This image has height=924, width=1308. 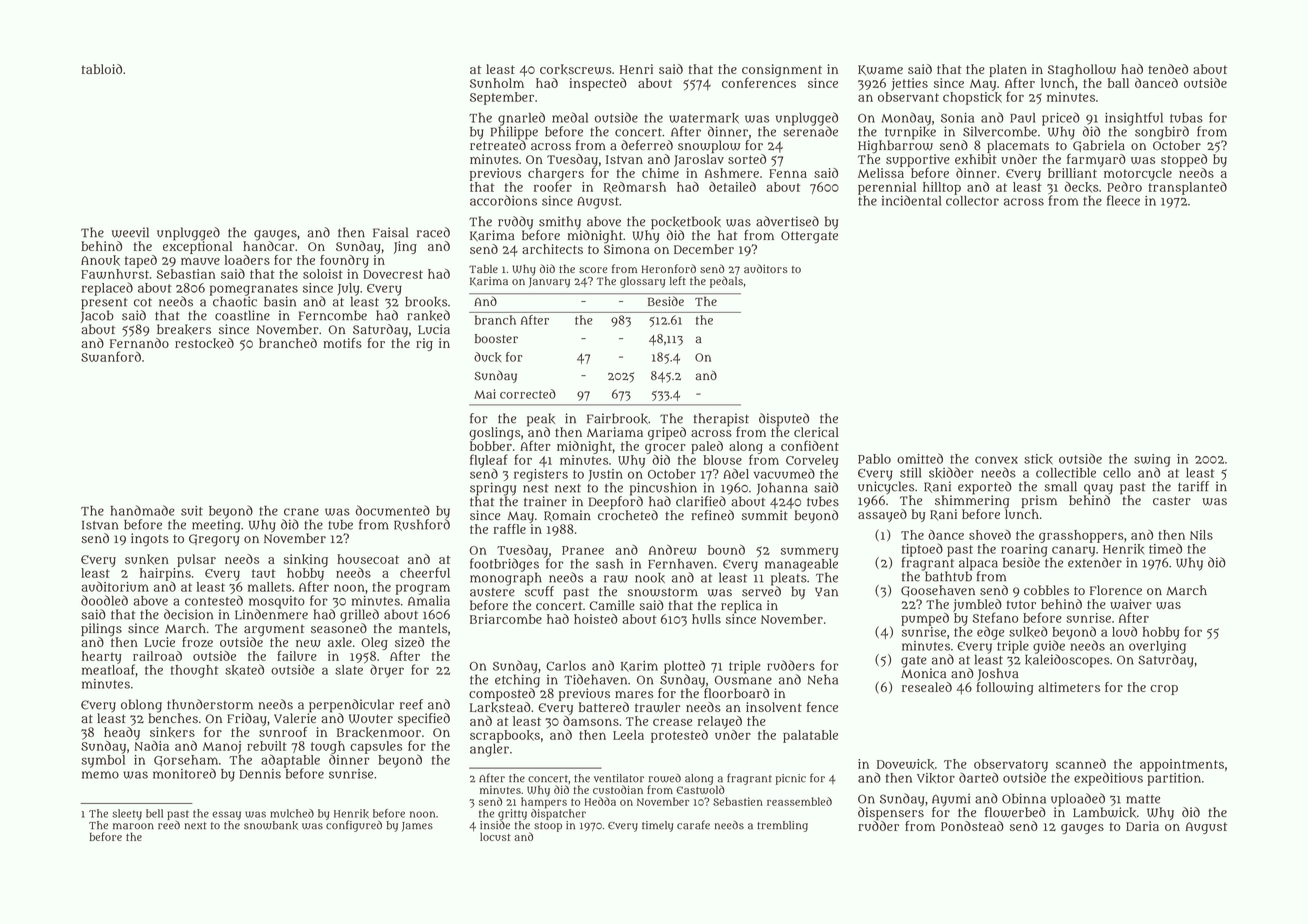 What do you see at coordinates (612, 605) in the image?
I see `Camille` at bounding box center [612, 605].
